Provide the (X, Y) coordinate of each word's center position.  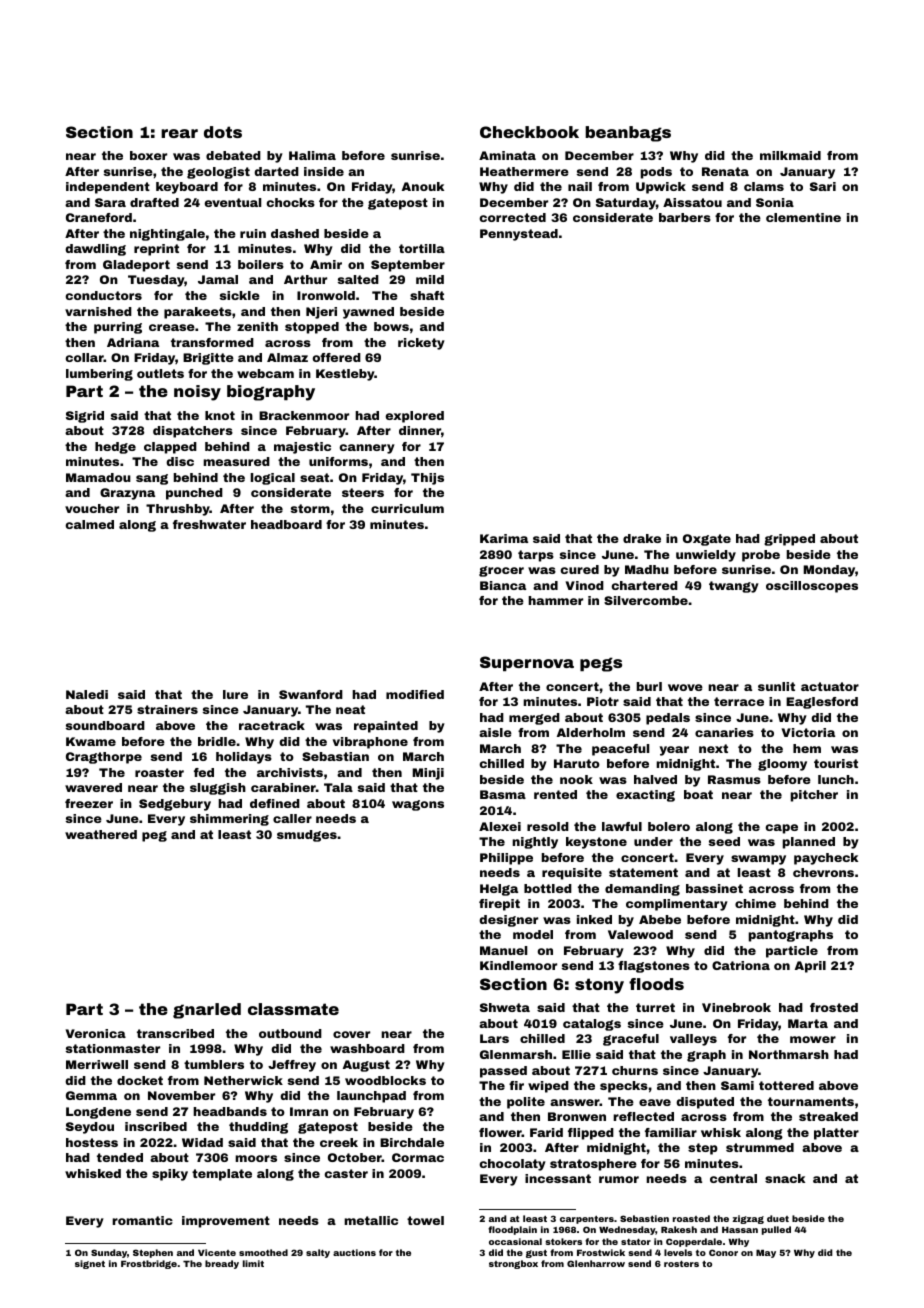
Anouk (423, 186)
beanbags (628, 134)
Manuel (503, 950)
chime (755, 903)
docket (140, 1080)
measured (236, 461)
